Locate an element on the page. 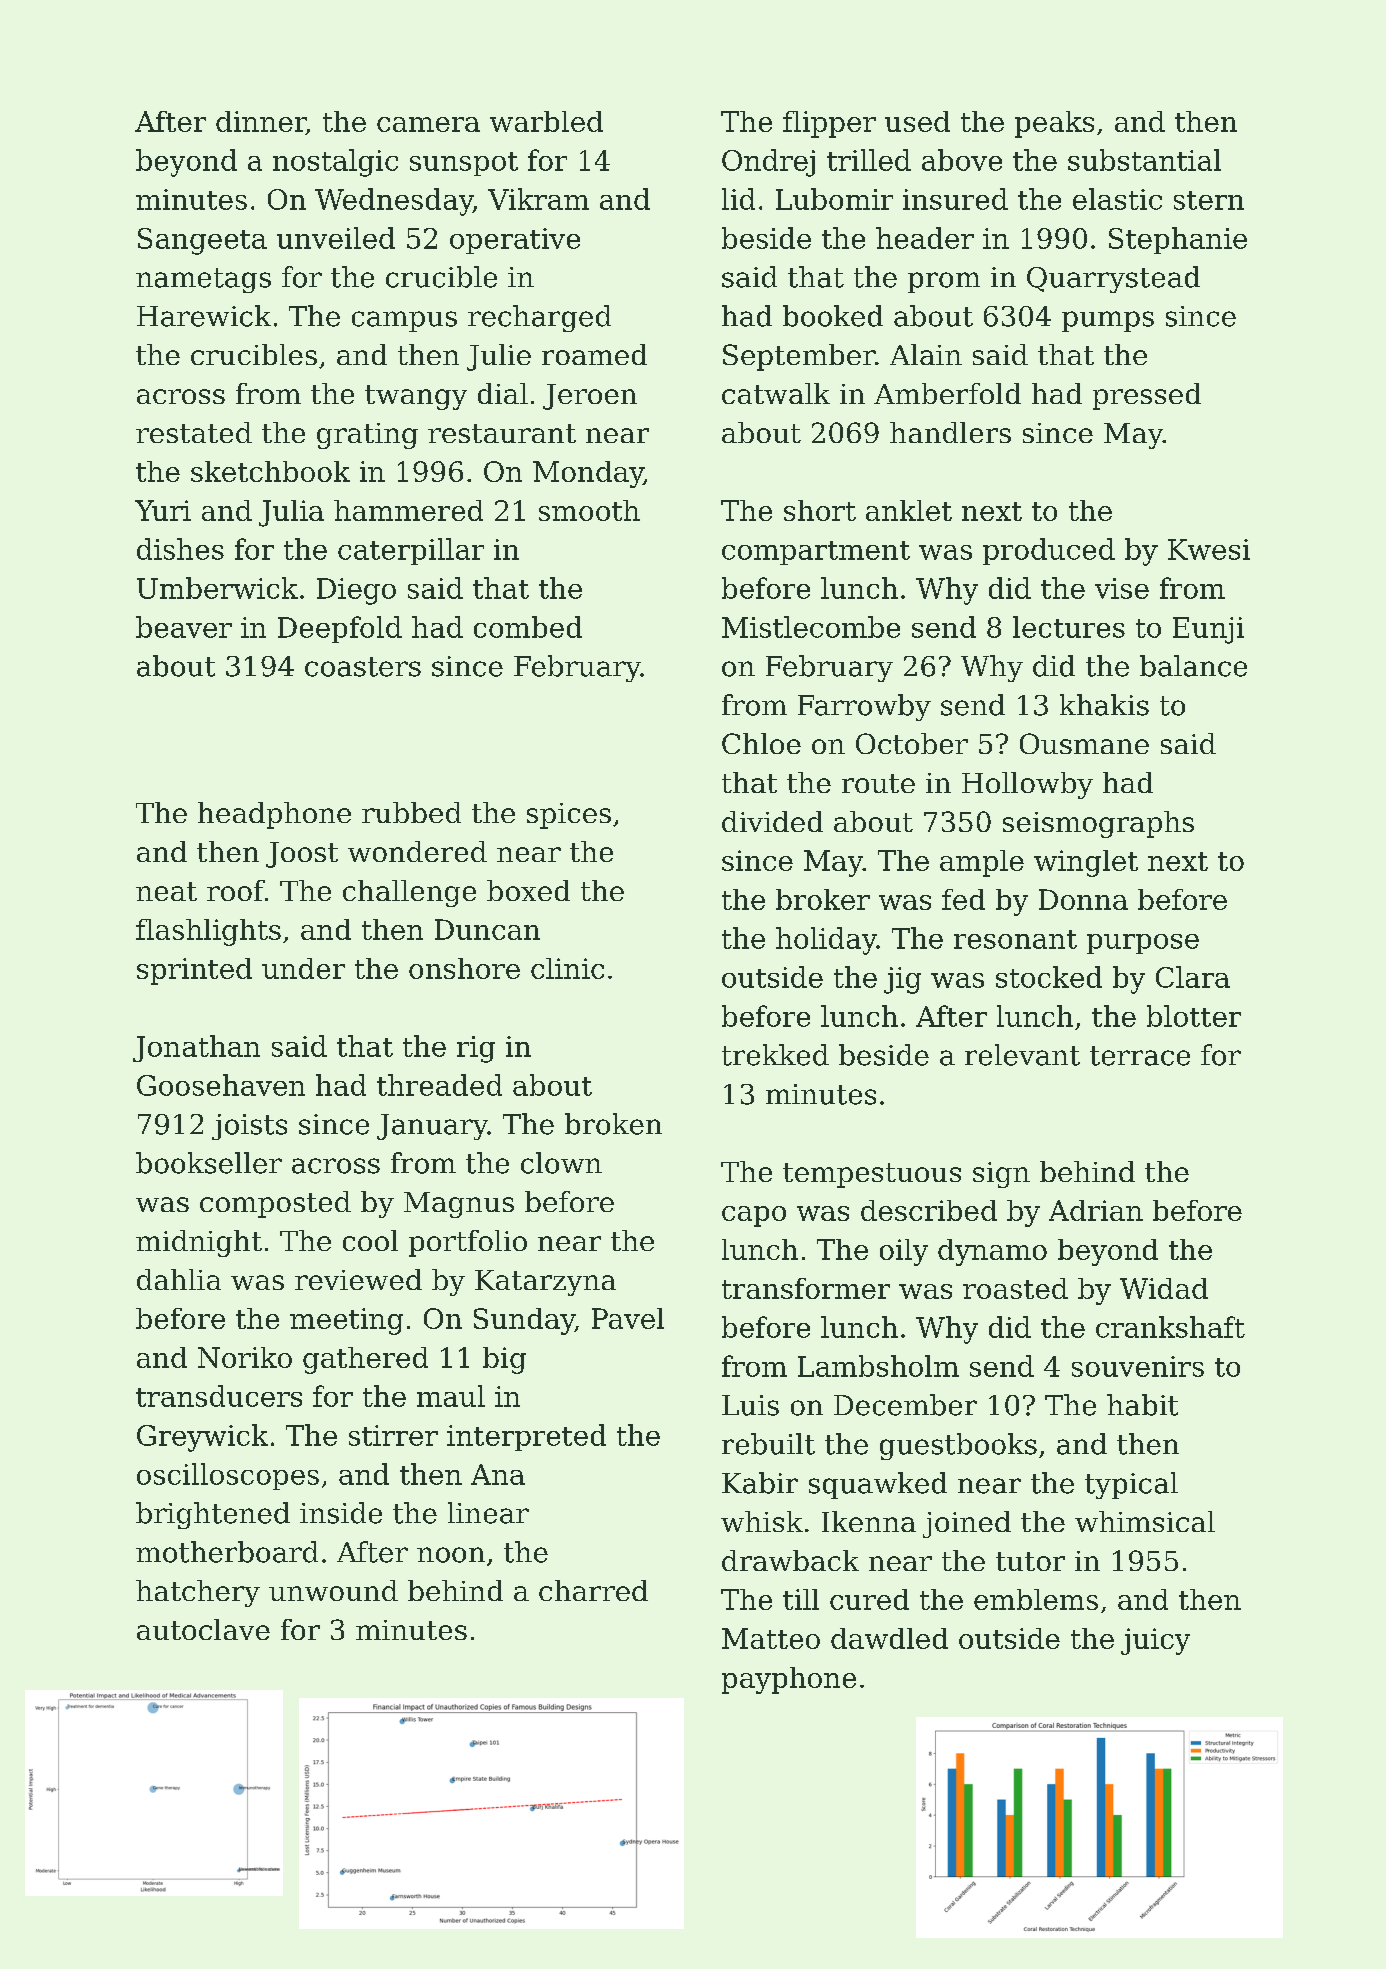 This page has width=1386, height=1969. sprinted is located at coordinates (194, 971).
